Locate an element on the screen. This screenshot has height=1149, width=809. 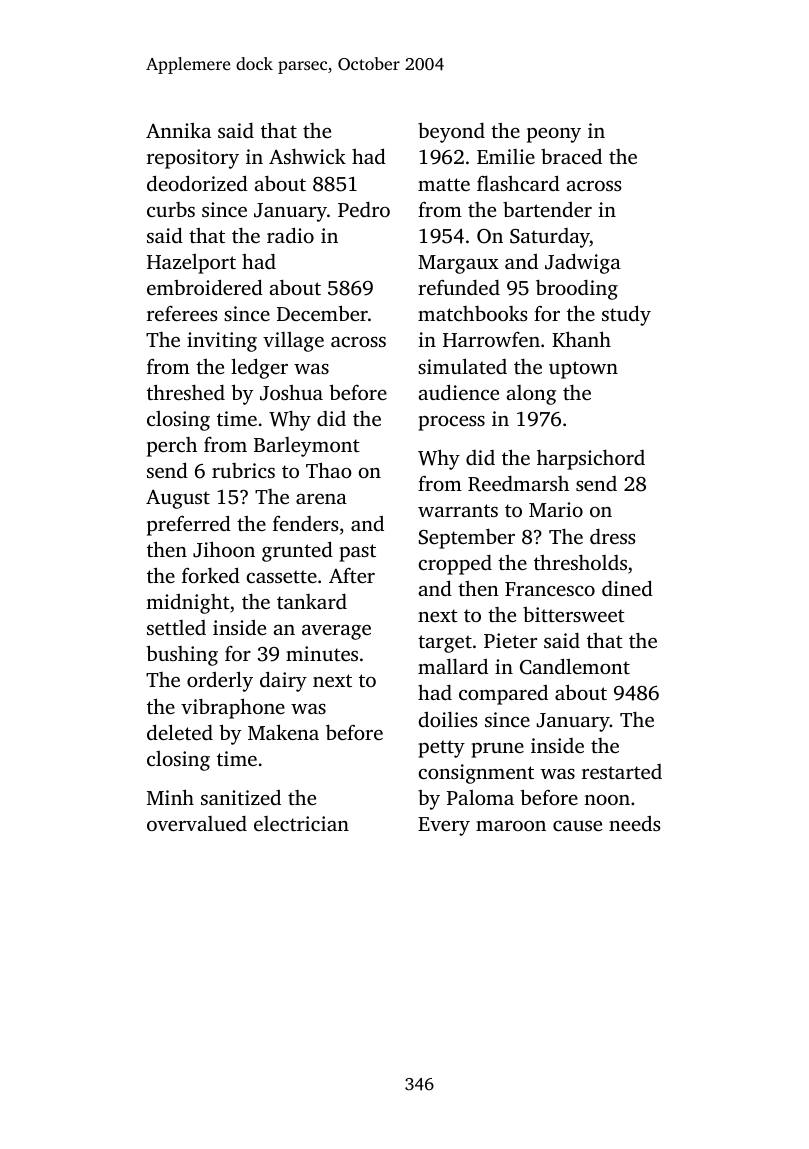
thresholds is located at coordinates (580, 562).
